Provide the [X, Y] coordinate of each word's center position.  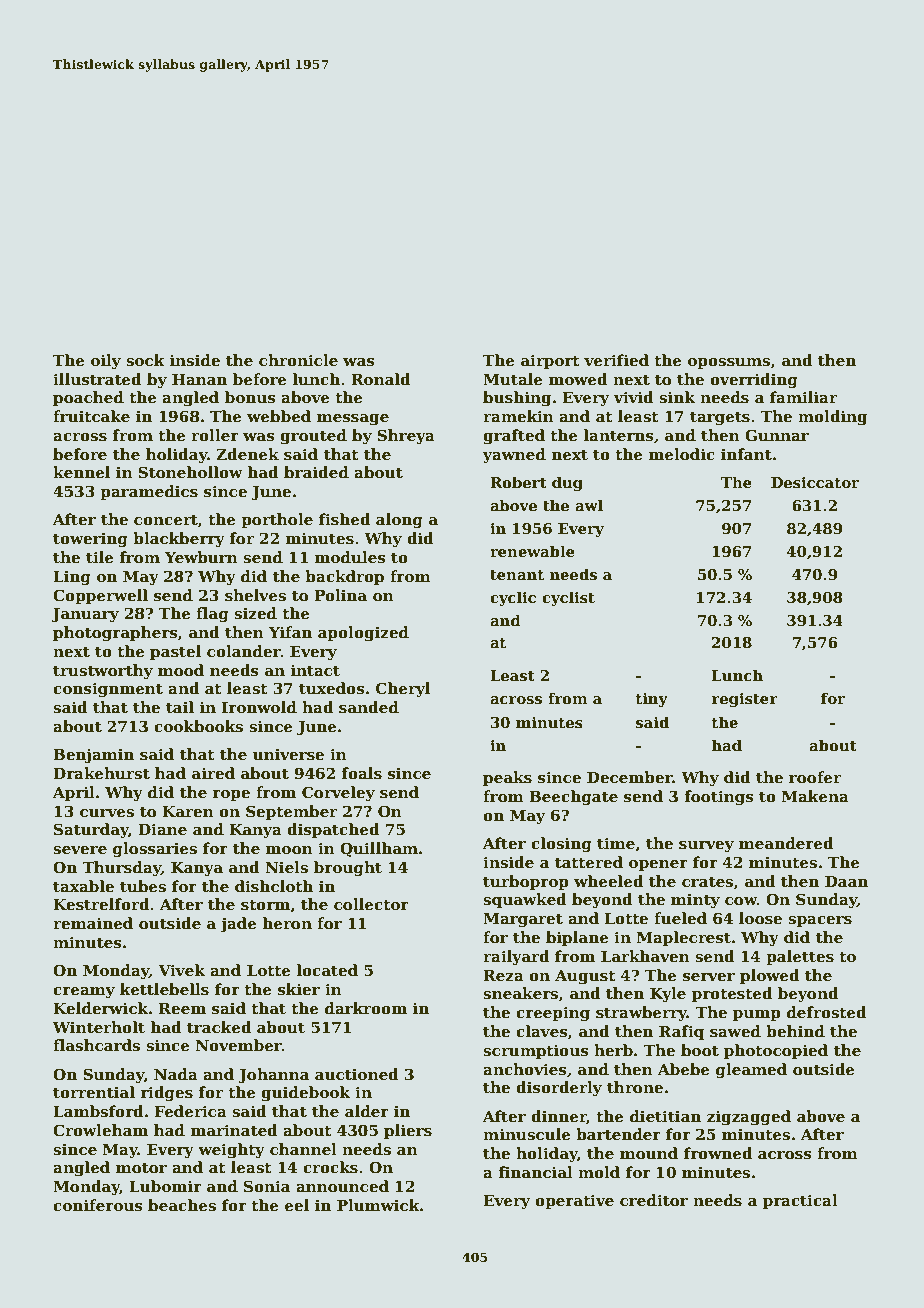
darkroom [366, 1008]
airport [550, 361]
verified [616, 360]
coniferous [98, 1205]
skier [299, 989]
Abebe [684, 1069]
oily [106, 362]
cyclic [513, 598]
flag [212, 615]
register [745, 700]
